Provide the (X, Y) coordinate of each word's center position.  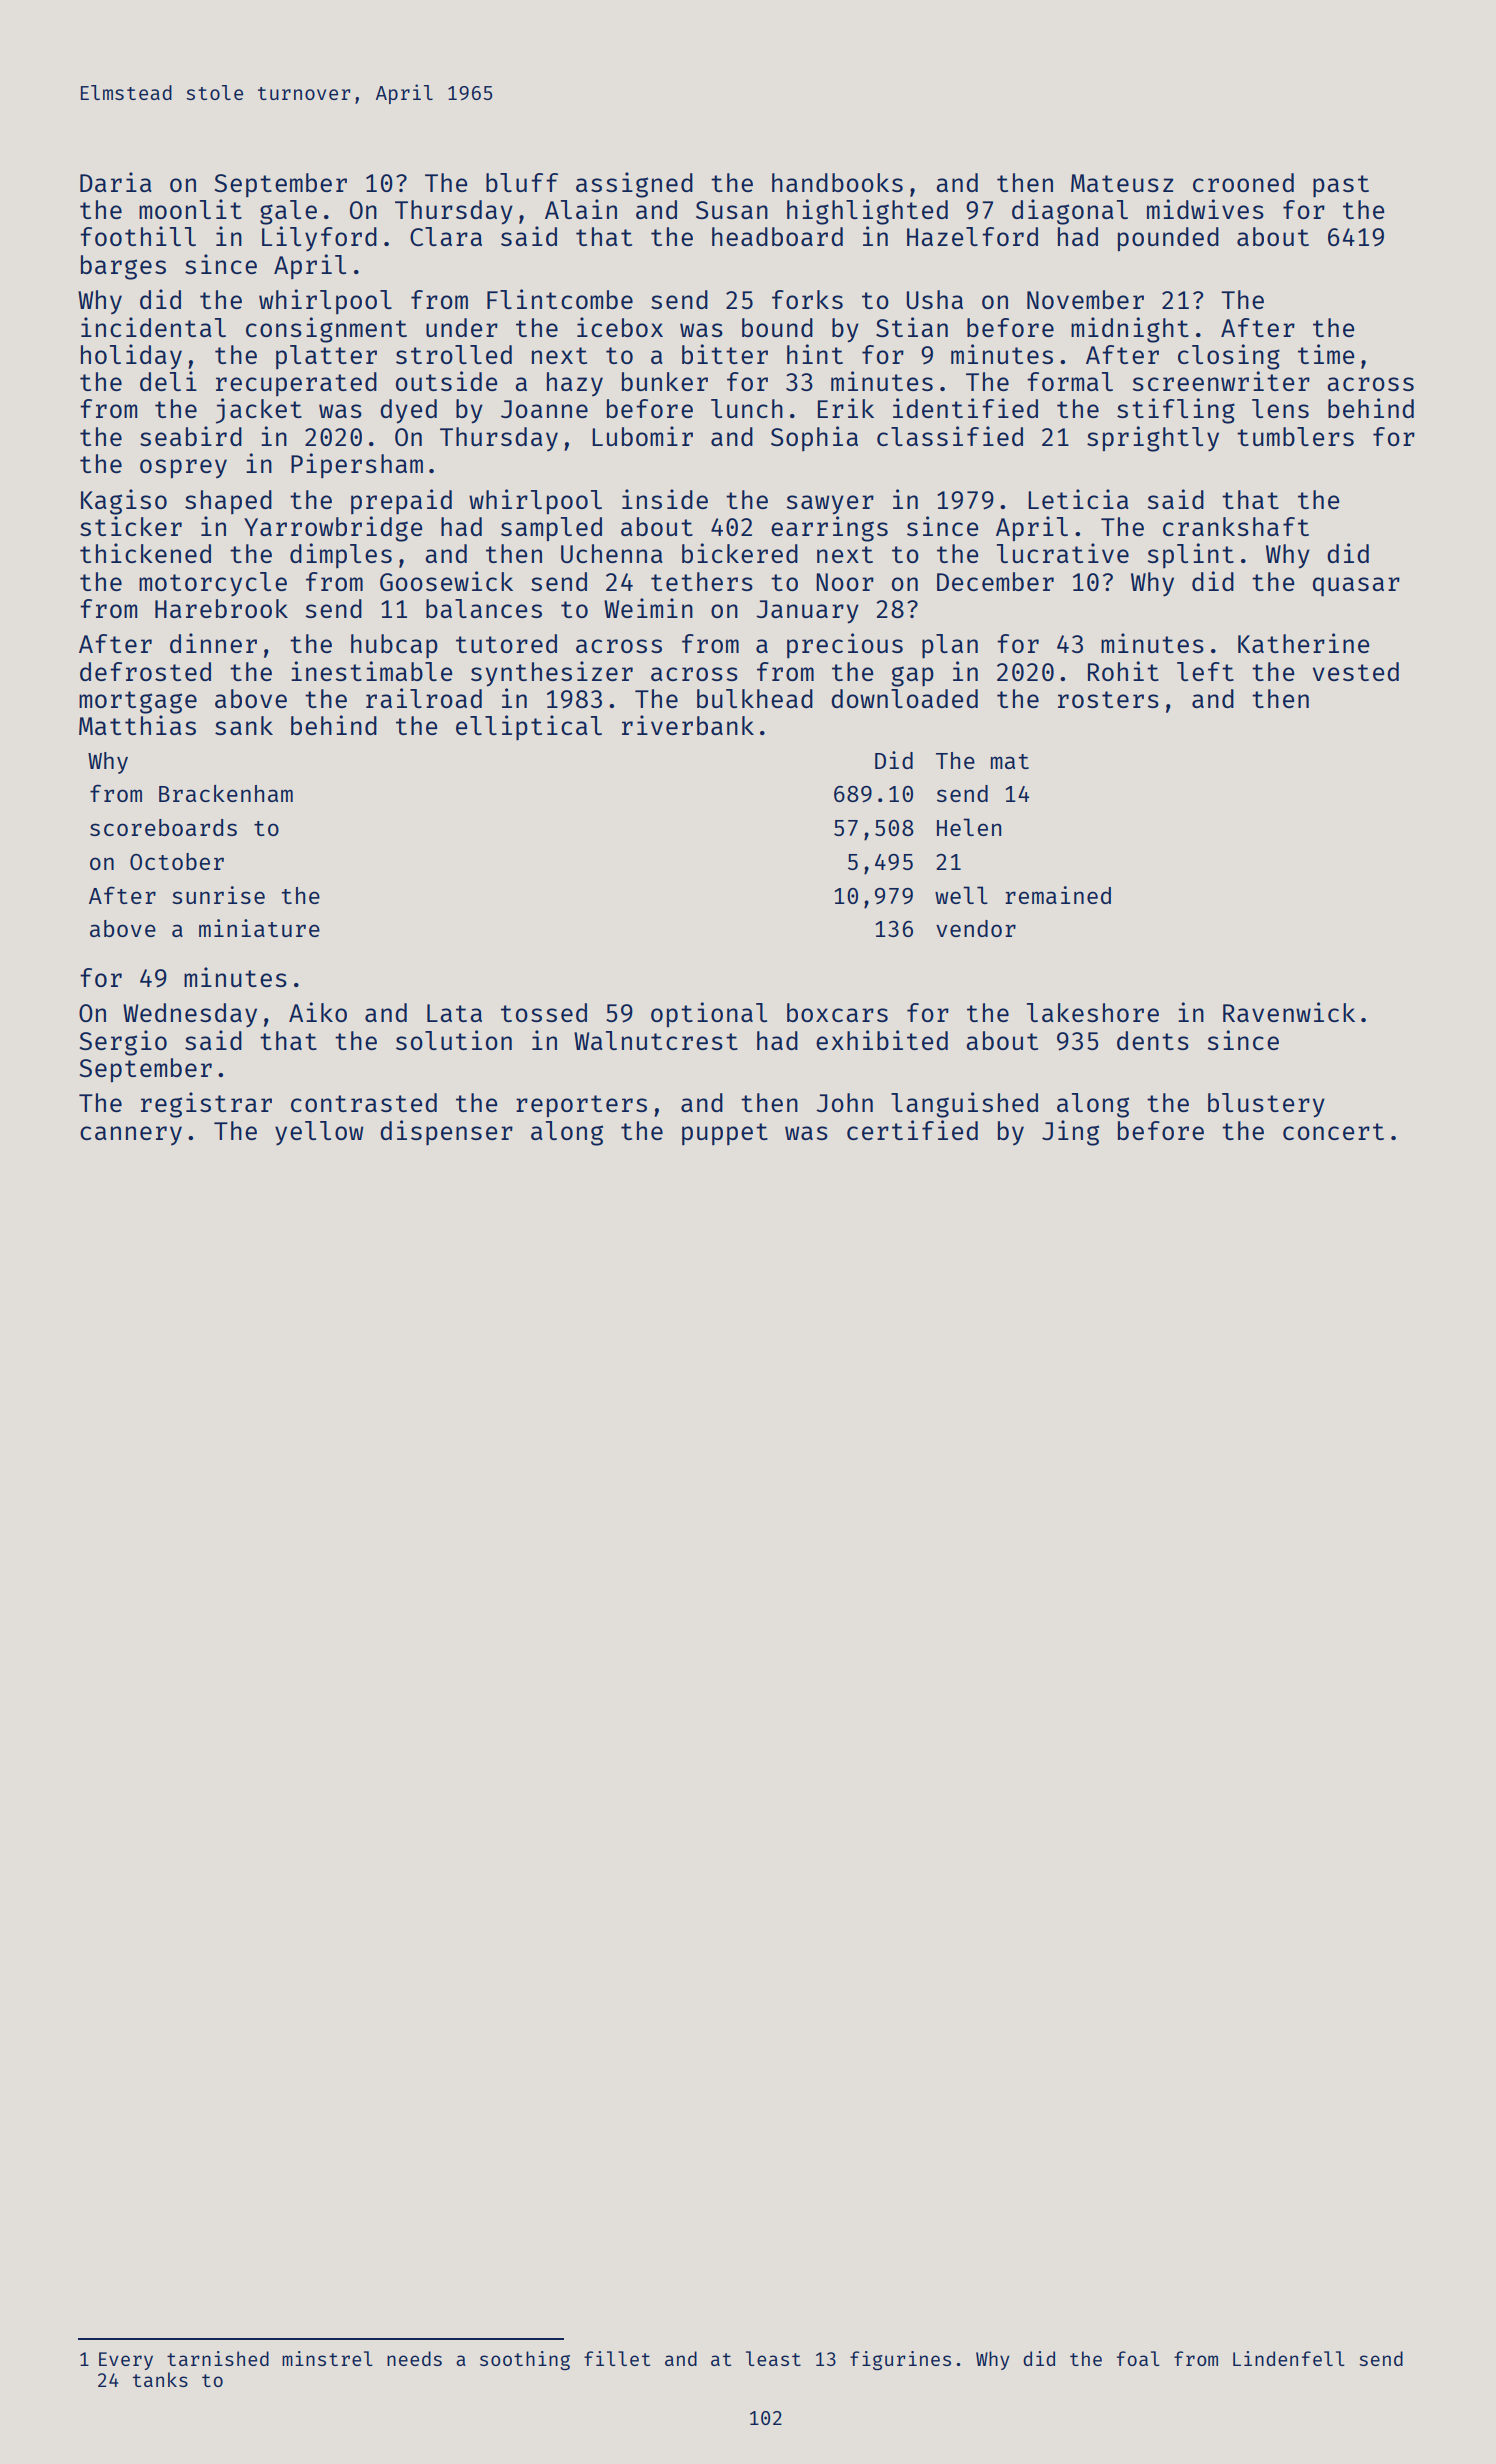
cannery (131, 1135)
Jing (1070, 1133)
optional (709, 1015)
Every (126, 2361)
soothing (525, 2360)
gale (288, 212)
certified (912, 1130)
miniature (259, 928)
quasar (1356, 586)
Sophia (814, 438)
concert (1333, 1131)
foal (1138, 2358)
